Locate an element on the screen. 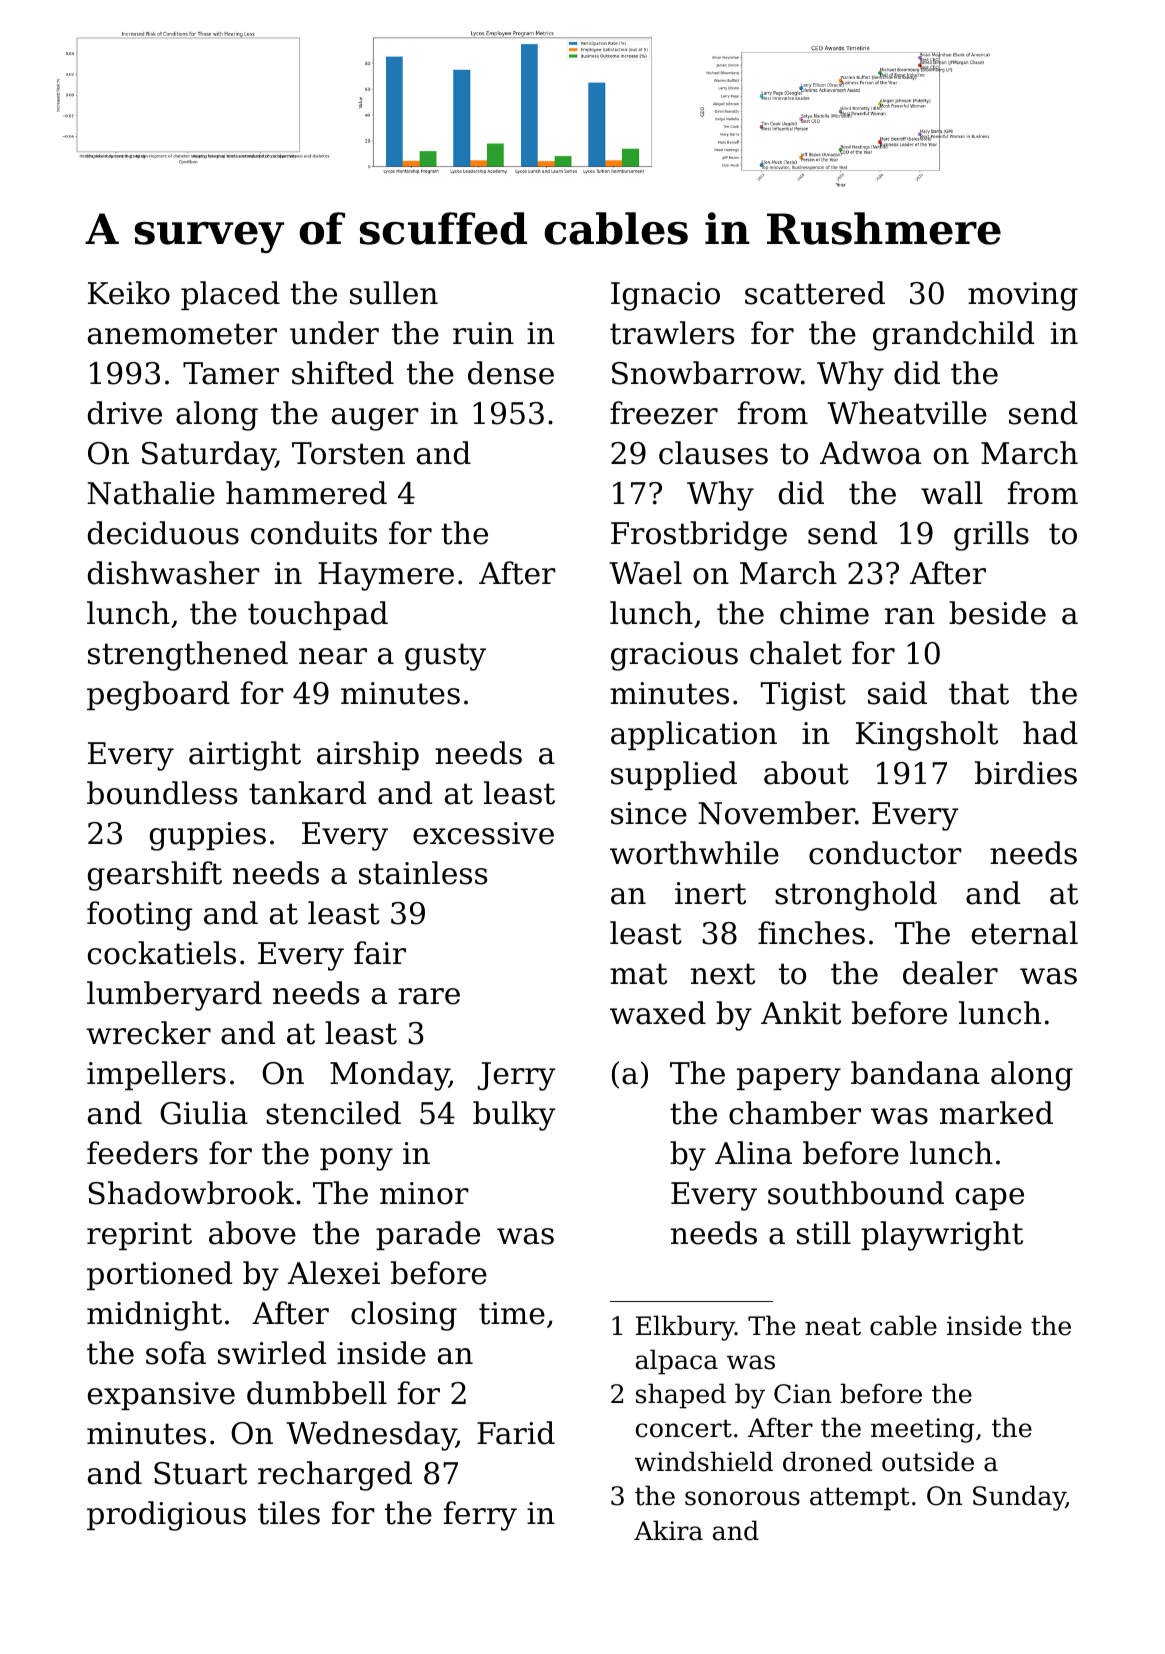  Keiko is located at coordinates (129, 293).
